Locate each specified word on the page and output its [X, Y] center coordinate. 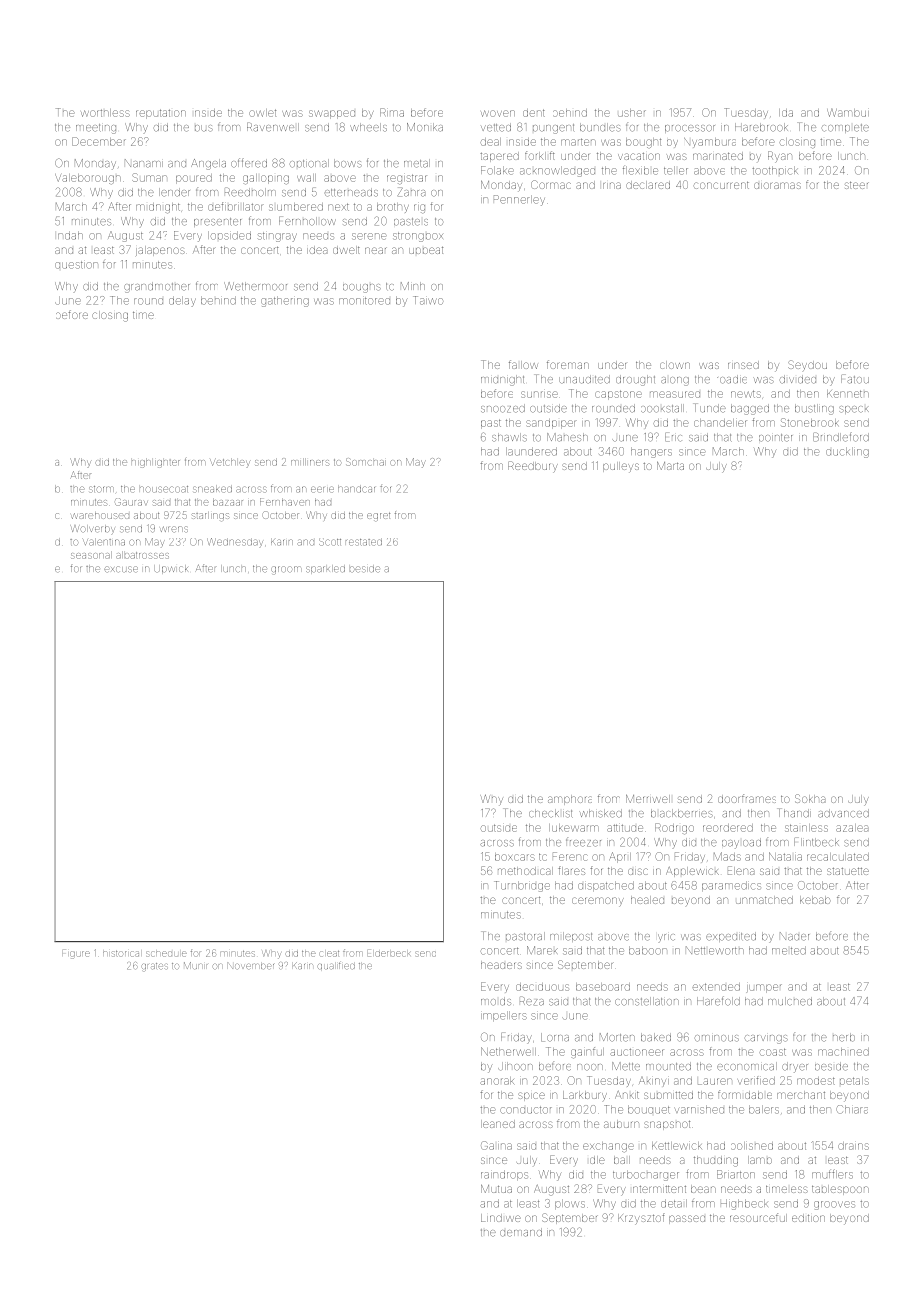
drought [635, 380]
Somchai [366, 462]
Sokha [810, 798]
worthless [105, 113]
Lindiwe [501, 1218]
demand [521, 1232]
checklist [551, 813]
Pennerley [519, 200]
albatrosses [142, 555]
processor [690, 129]
